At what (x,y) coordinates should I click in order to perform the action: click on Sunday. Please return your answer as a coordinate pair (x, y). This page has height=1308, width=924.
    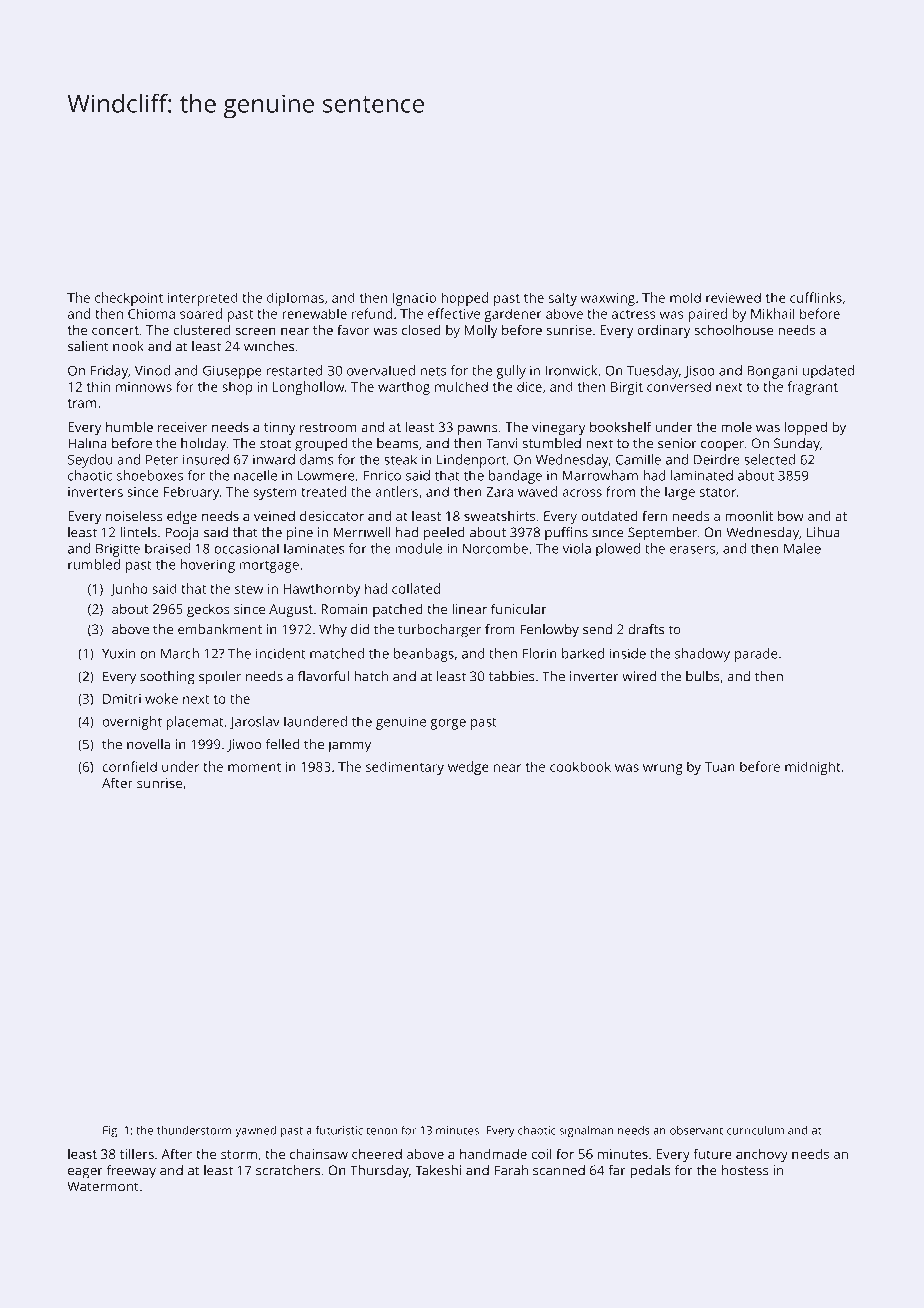
    Looking at the image, I should click on (797, 445).
